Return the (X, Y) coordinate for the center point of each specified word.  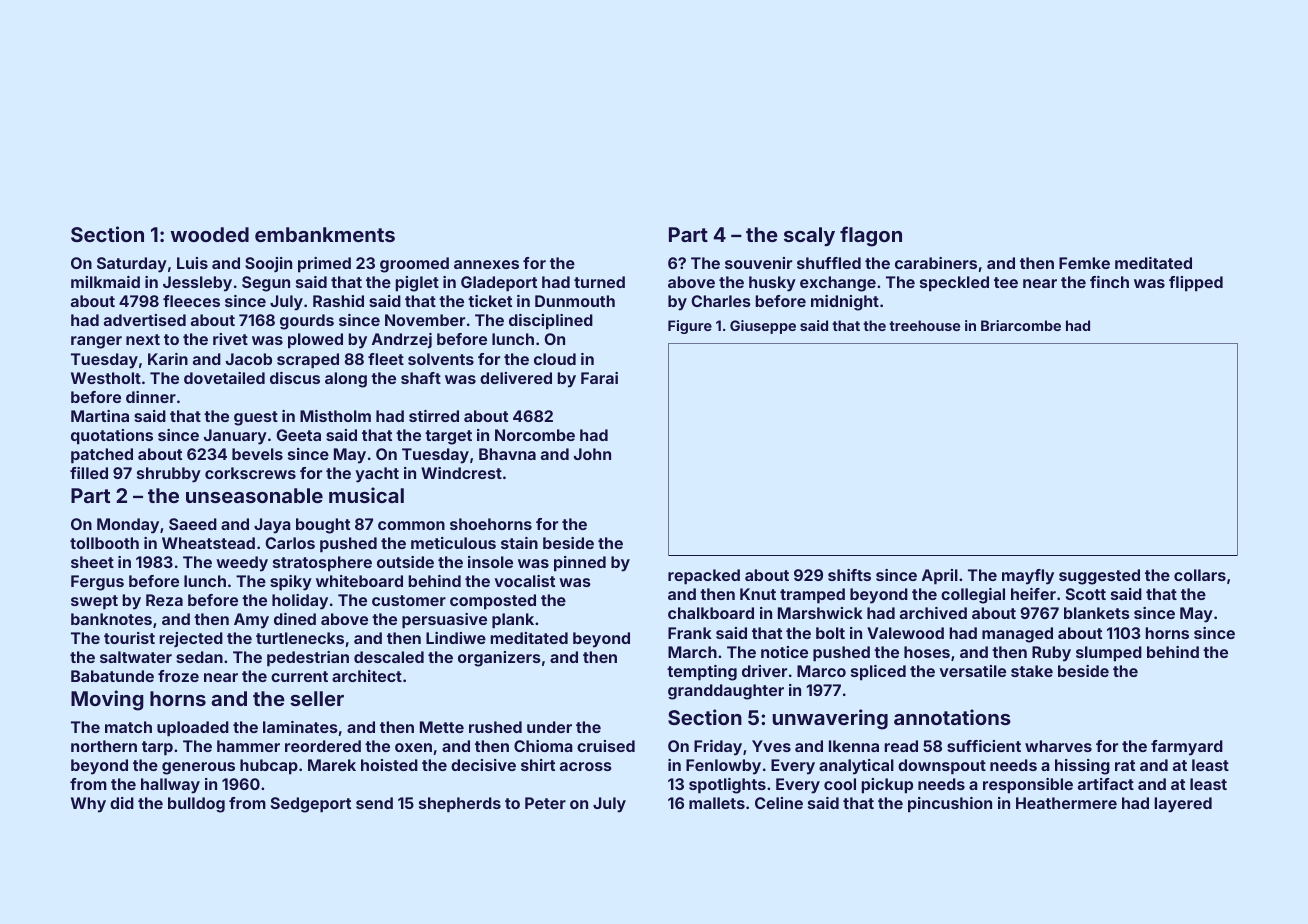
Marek (332, 765)
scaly (809, 236)
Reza (164, 600)
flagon (871, 236)
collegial (973, 596)
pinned (580, 564)
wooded (209, 234)
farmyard (1187, 748)
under (549, 727)
